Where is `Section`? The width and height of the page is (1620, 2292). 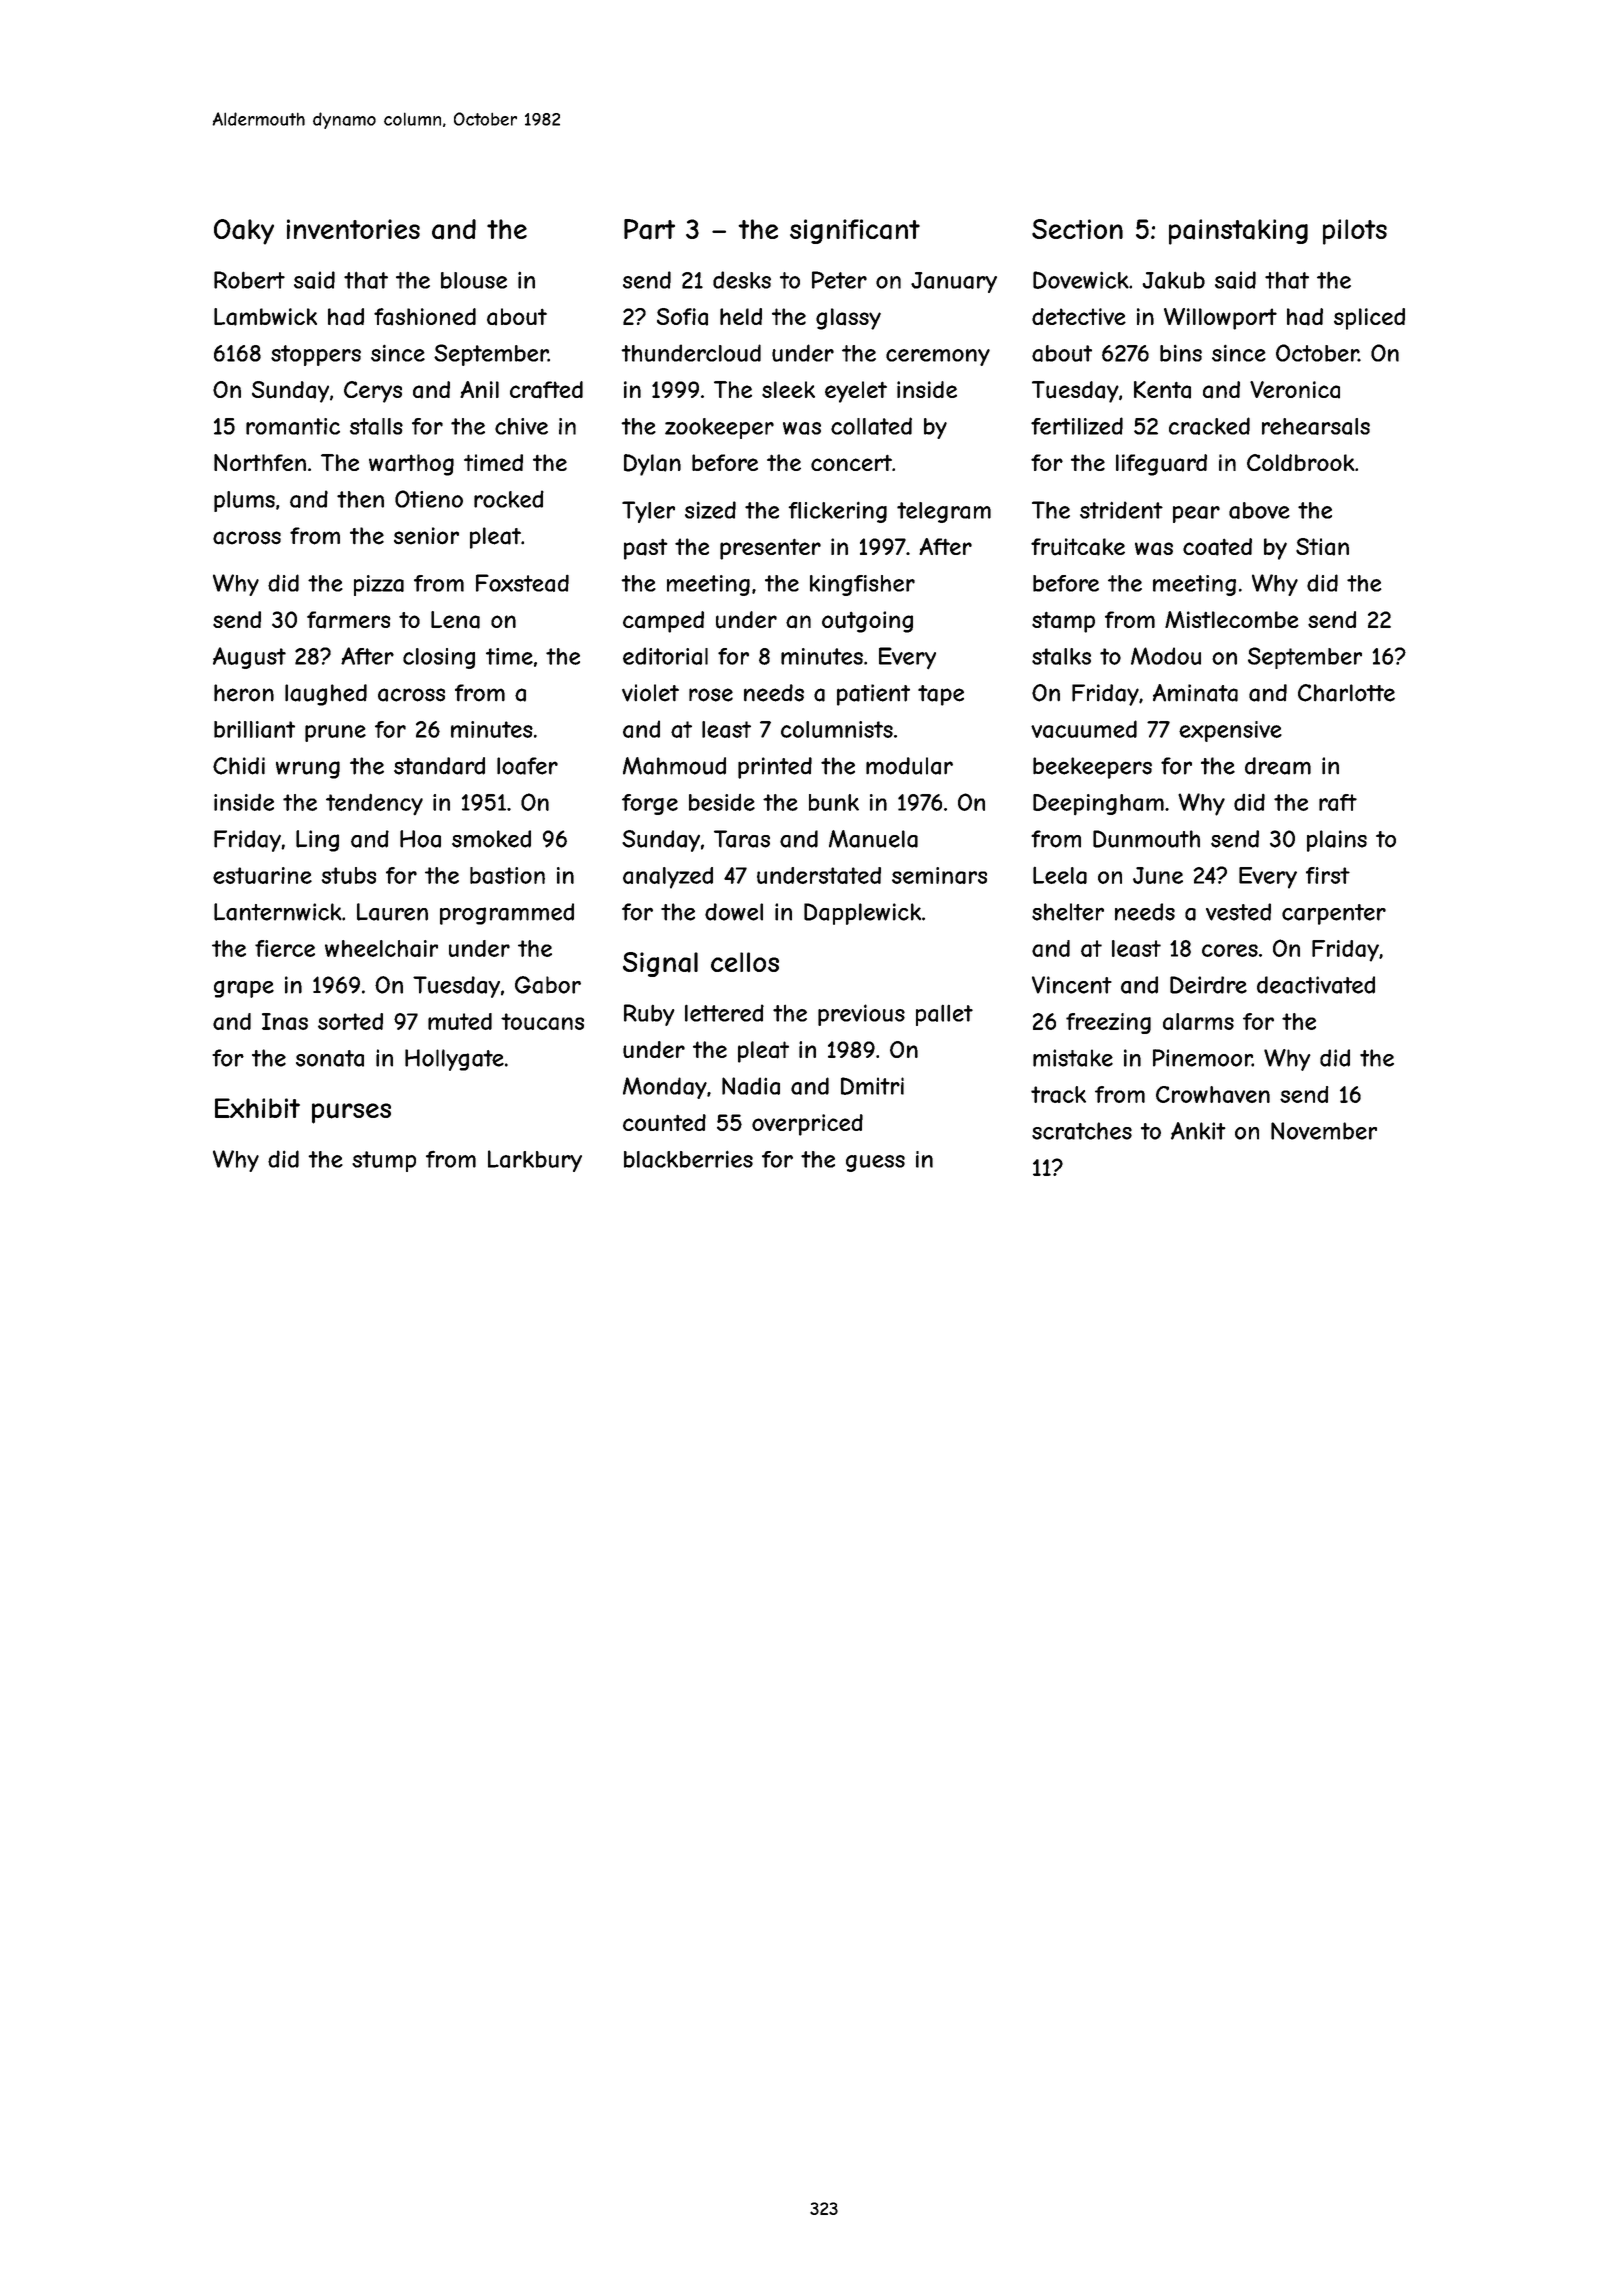 Section is located at coordinates (1077, 229).
